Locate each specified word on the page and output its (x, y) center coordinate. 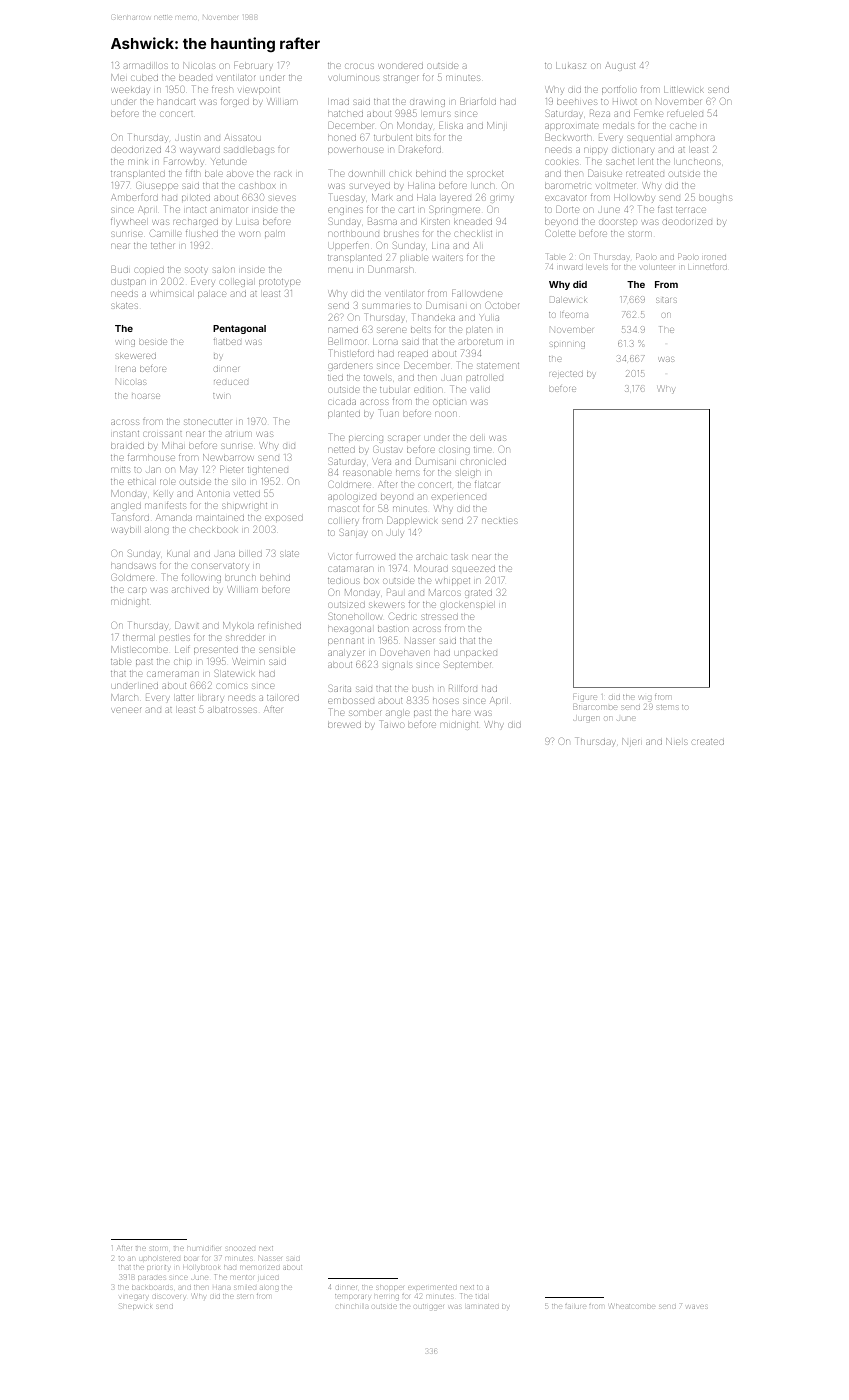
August (620, 67)
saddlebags (249, 151)
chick (401, 174)
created (708, 742)
